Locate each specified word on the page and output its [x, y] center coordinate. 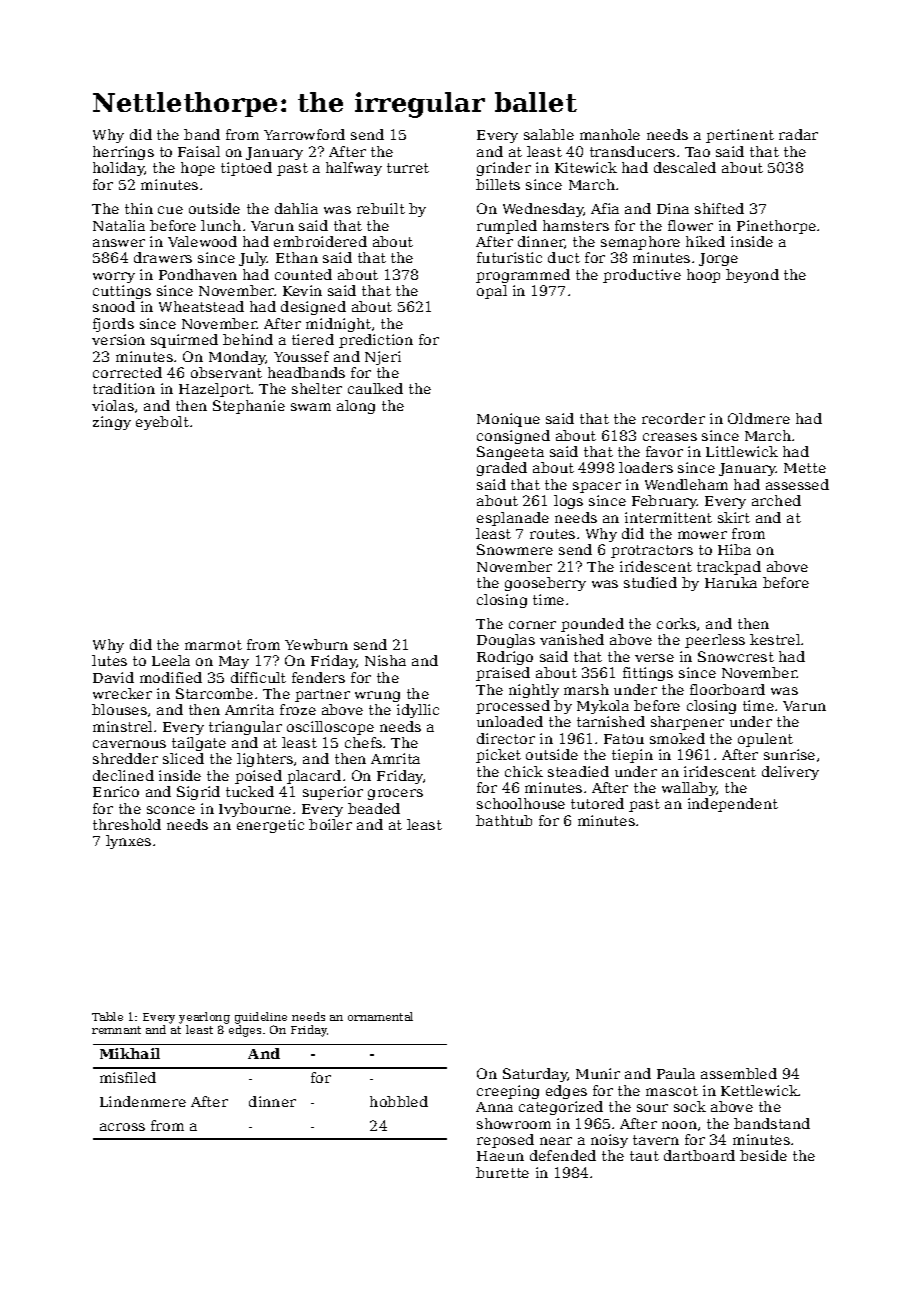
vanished [572, 639]
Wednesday [543, 210]
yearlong [204, 1018]
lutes [109, 660]
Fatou [624, 739]
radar [798, 134]
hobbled [399, 1101]
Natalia [119, 225]
